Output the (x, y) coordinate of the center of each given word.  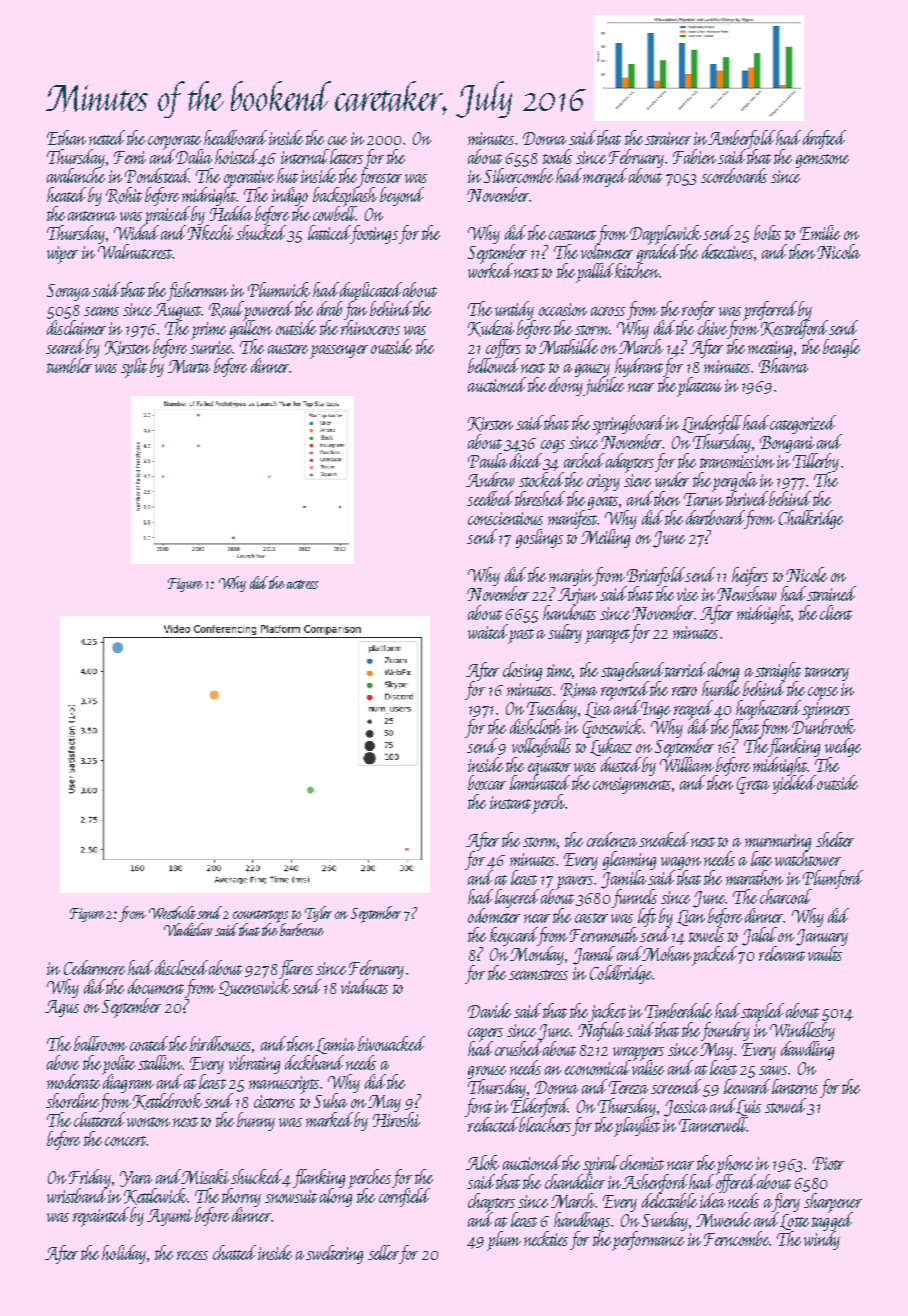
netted (107, 137)
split (134, 368)
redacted (493, 1124)
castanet (572, 235)
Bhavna (783, 365)
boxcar (487, 782)
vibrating (254, 1064)
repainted (101, 1217)
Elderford (539, 1107)
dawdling (807, 1050)
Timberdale (678, 1010)
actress (302, 584)
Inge (655, 710)
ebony (566, 386)
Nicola (838, 251)
